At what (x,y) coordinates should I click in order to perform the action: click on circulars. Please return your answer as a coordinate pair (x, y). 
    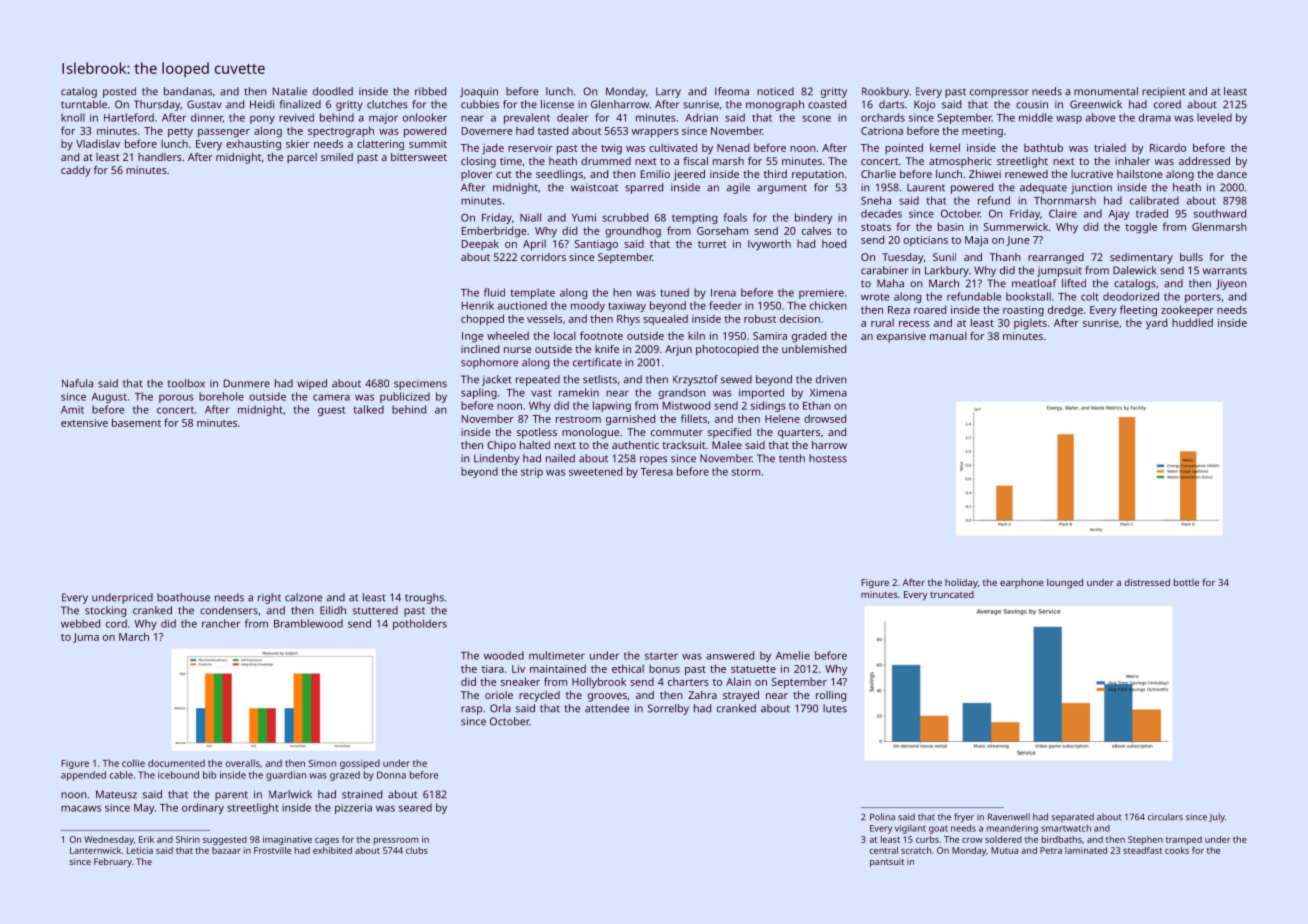
    Looking at the image, I should click on (1165, 817).
